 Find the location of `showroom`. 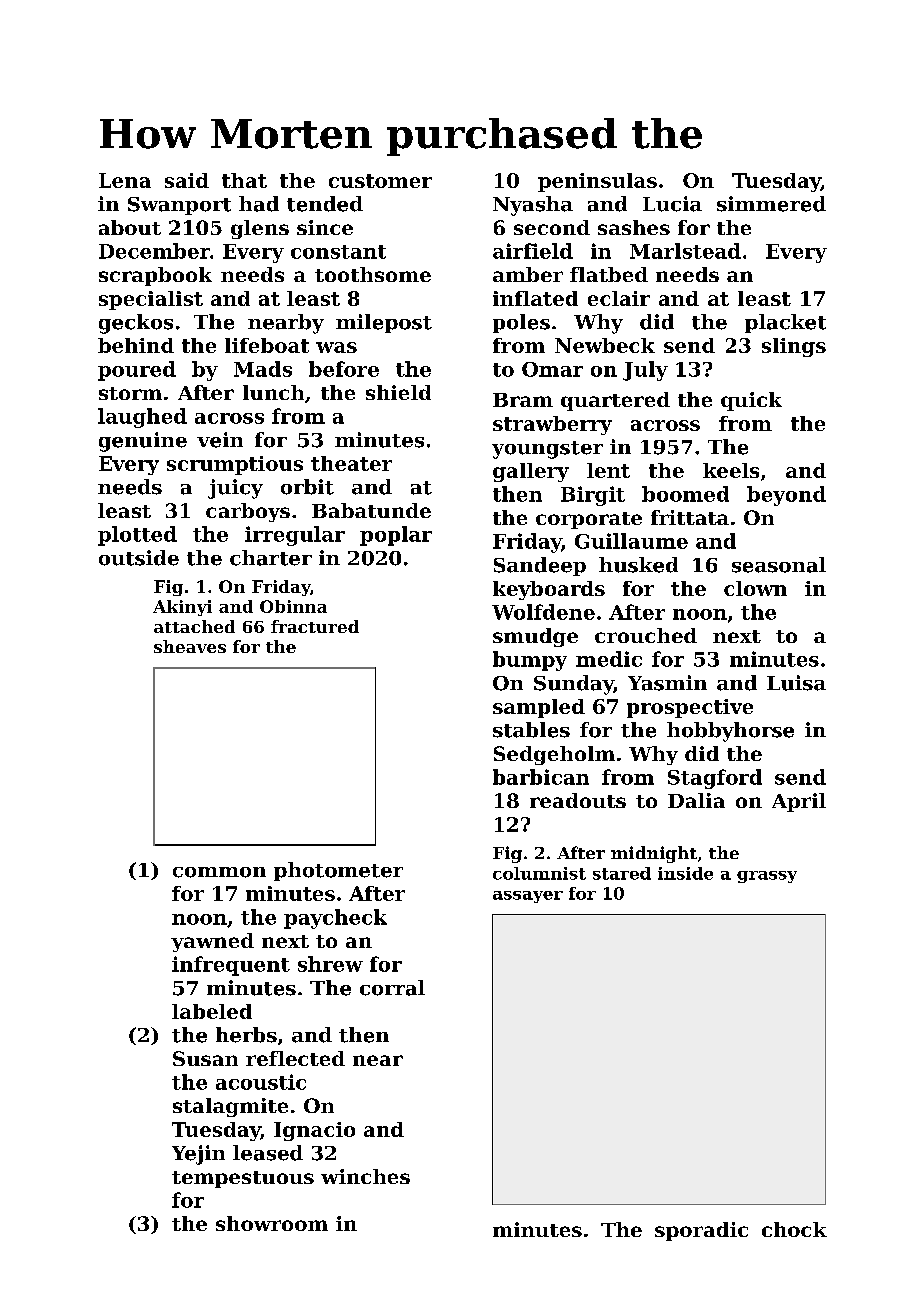

showroom is located at coordinates (272, 1223).
